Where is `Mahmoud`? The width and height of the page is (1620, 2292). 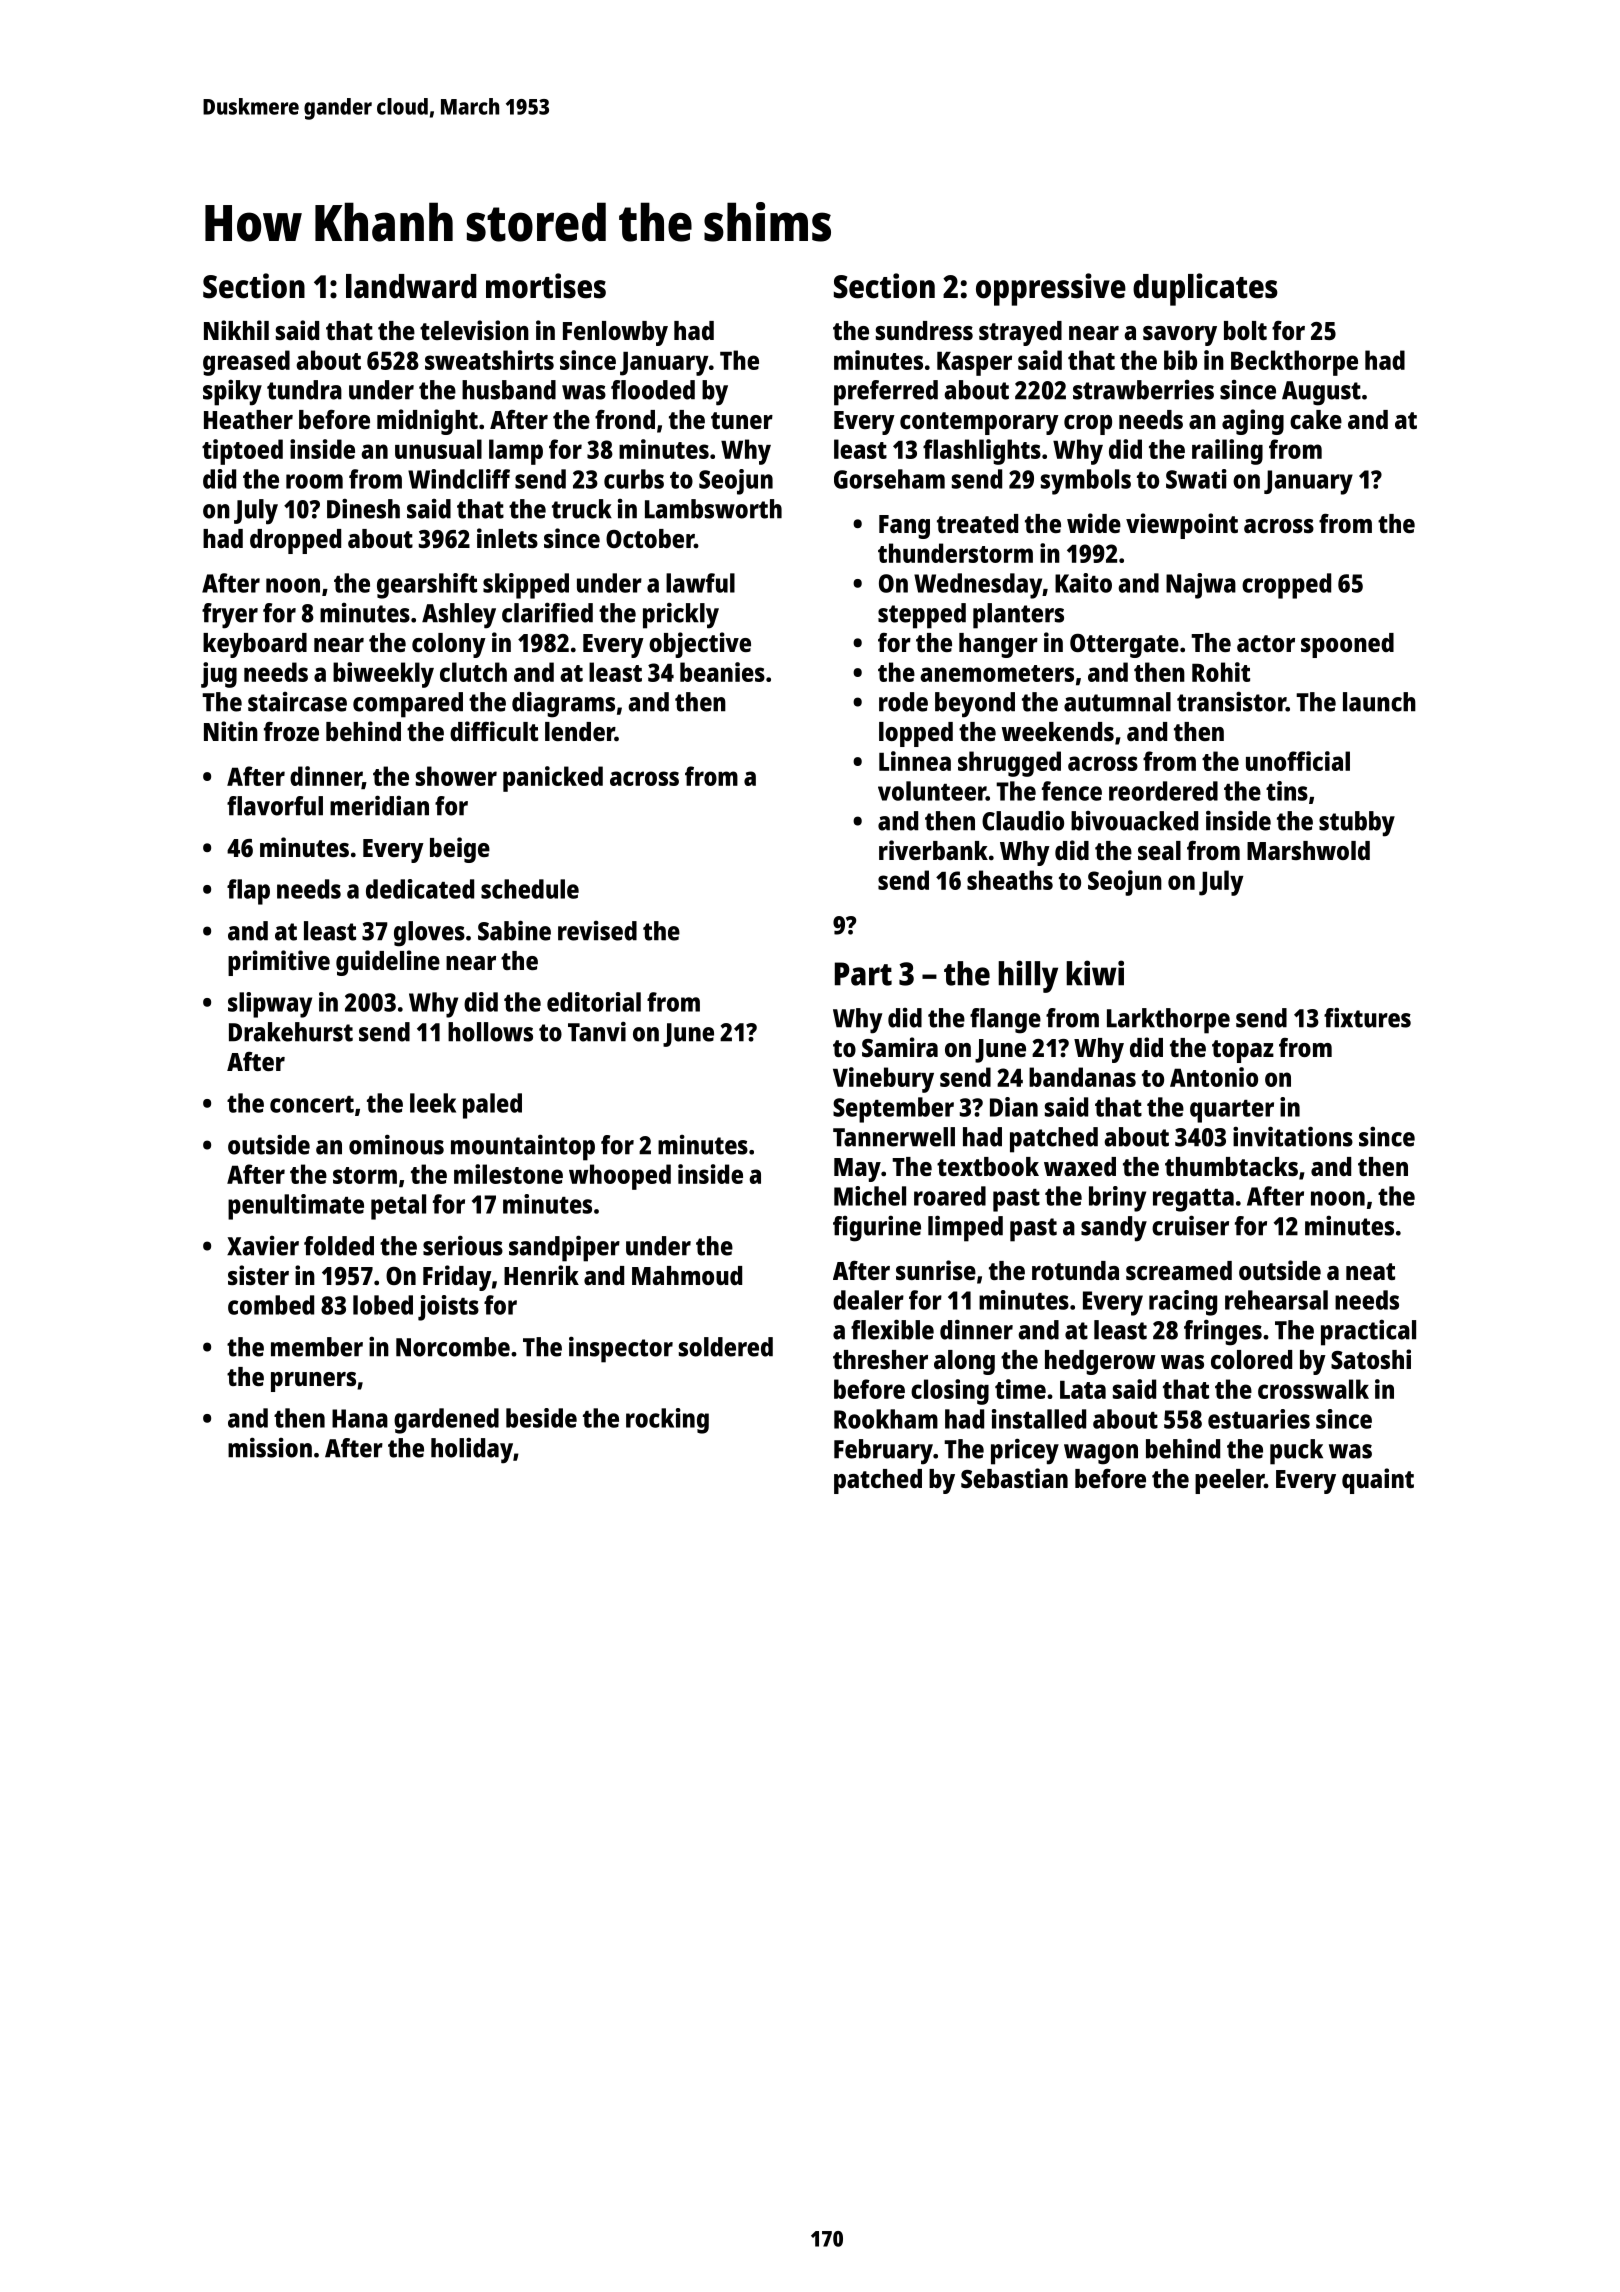
Mahmoud is located at coordinates (687, 1275).
